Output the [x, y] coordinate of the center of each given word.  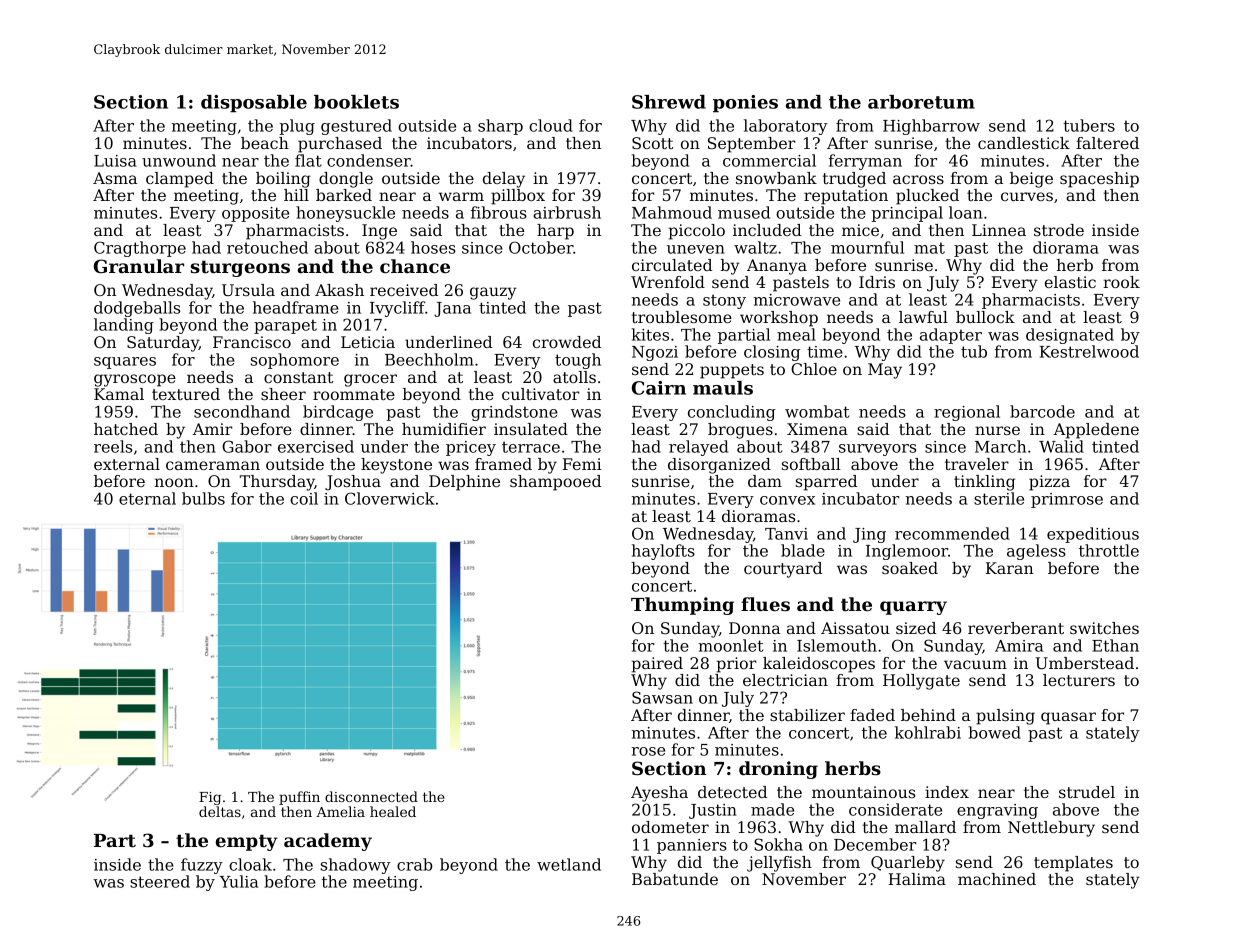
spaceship [1099, 180]
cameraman [213, 465]
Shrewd [669, 102]
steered [160, 881]
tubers [1089, 125]
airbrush [567, 212]
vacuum [975, 664]
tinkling [984, 483]
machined [997, 879]
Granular [139, 266]
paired [657, 665]
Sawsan [662, 697]
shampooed [555, 483]
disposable [254, 103]
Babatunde [675, 879]
